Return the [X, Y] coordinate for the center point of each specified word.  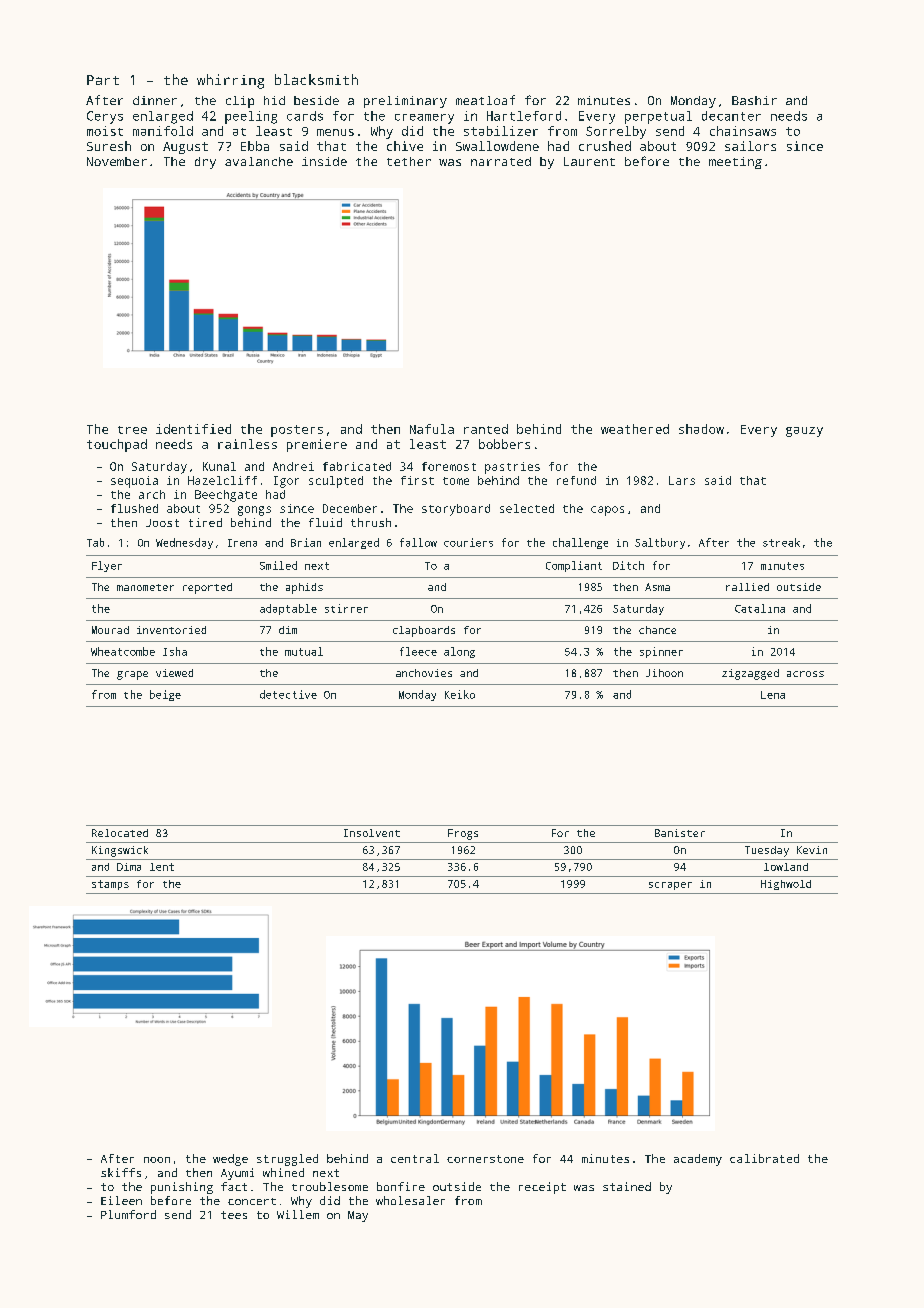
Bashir [754, 100]
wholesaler [410, 1200]
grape [132, 675]
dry [205, 163]
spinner [661, 652]
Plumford [128, 1214]
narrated [501, 161]
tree [132, 430]
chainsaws [743, 131]
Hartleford [524, 116]
